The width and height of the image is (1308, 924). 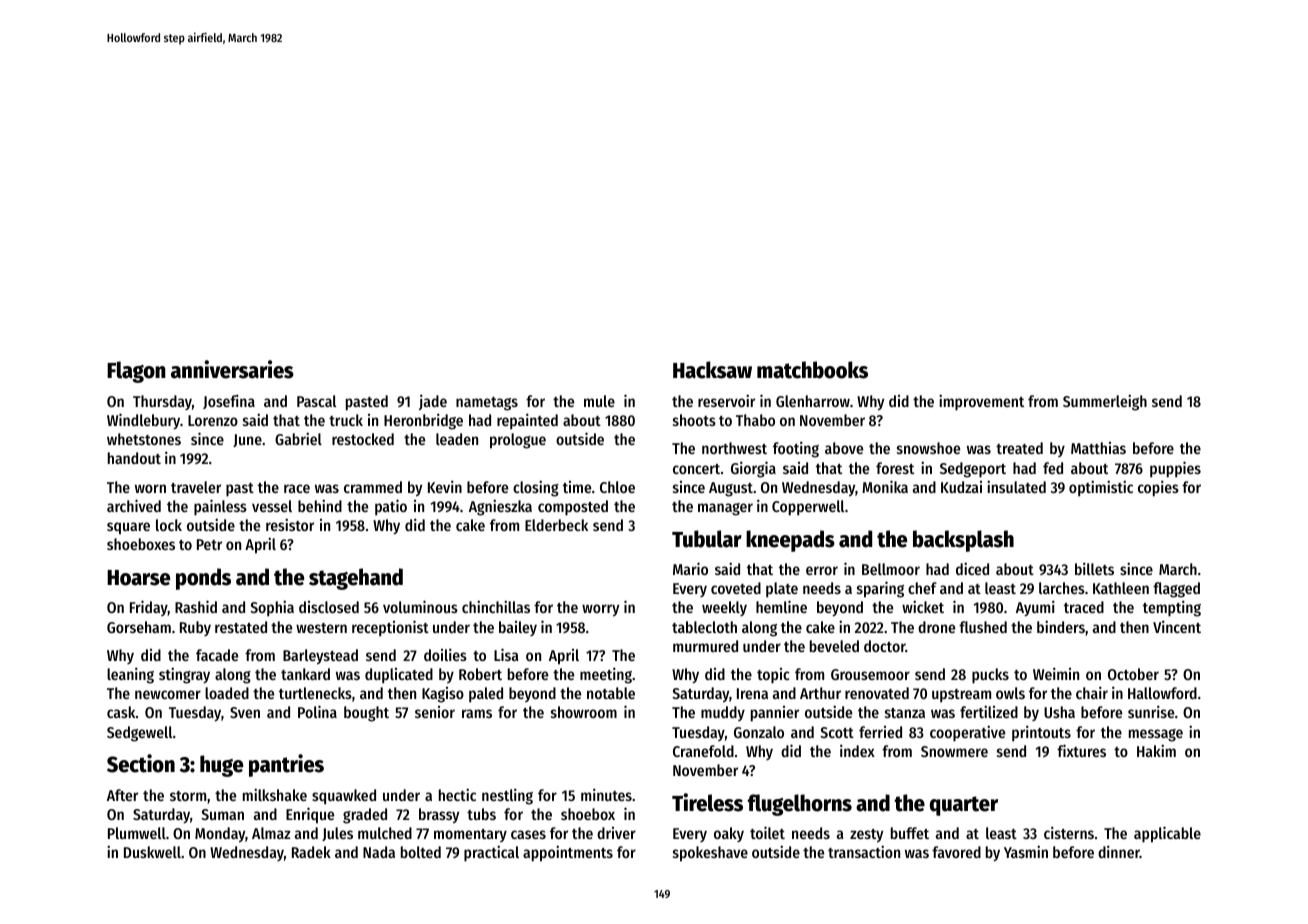 I want to click on diced, so click(x=972, y=568).
